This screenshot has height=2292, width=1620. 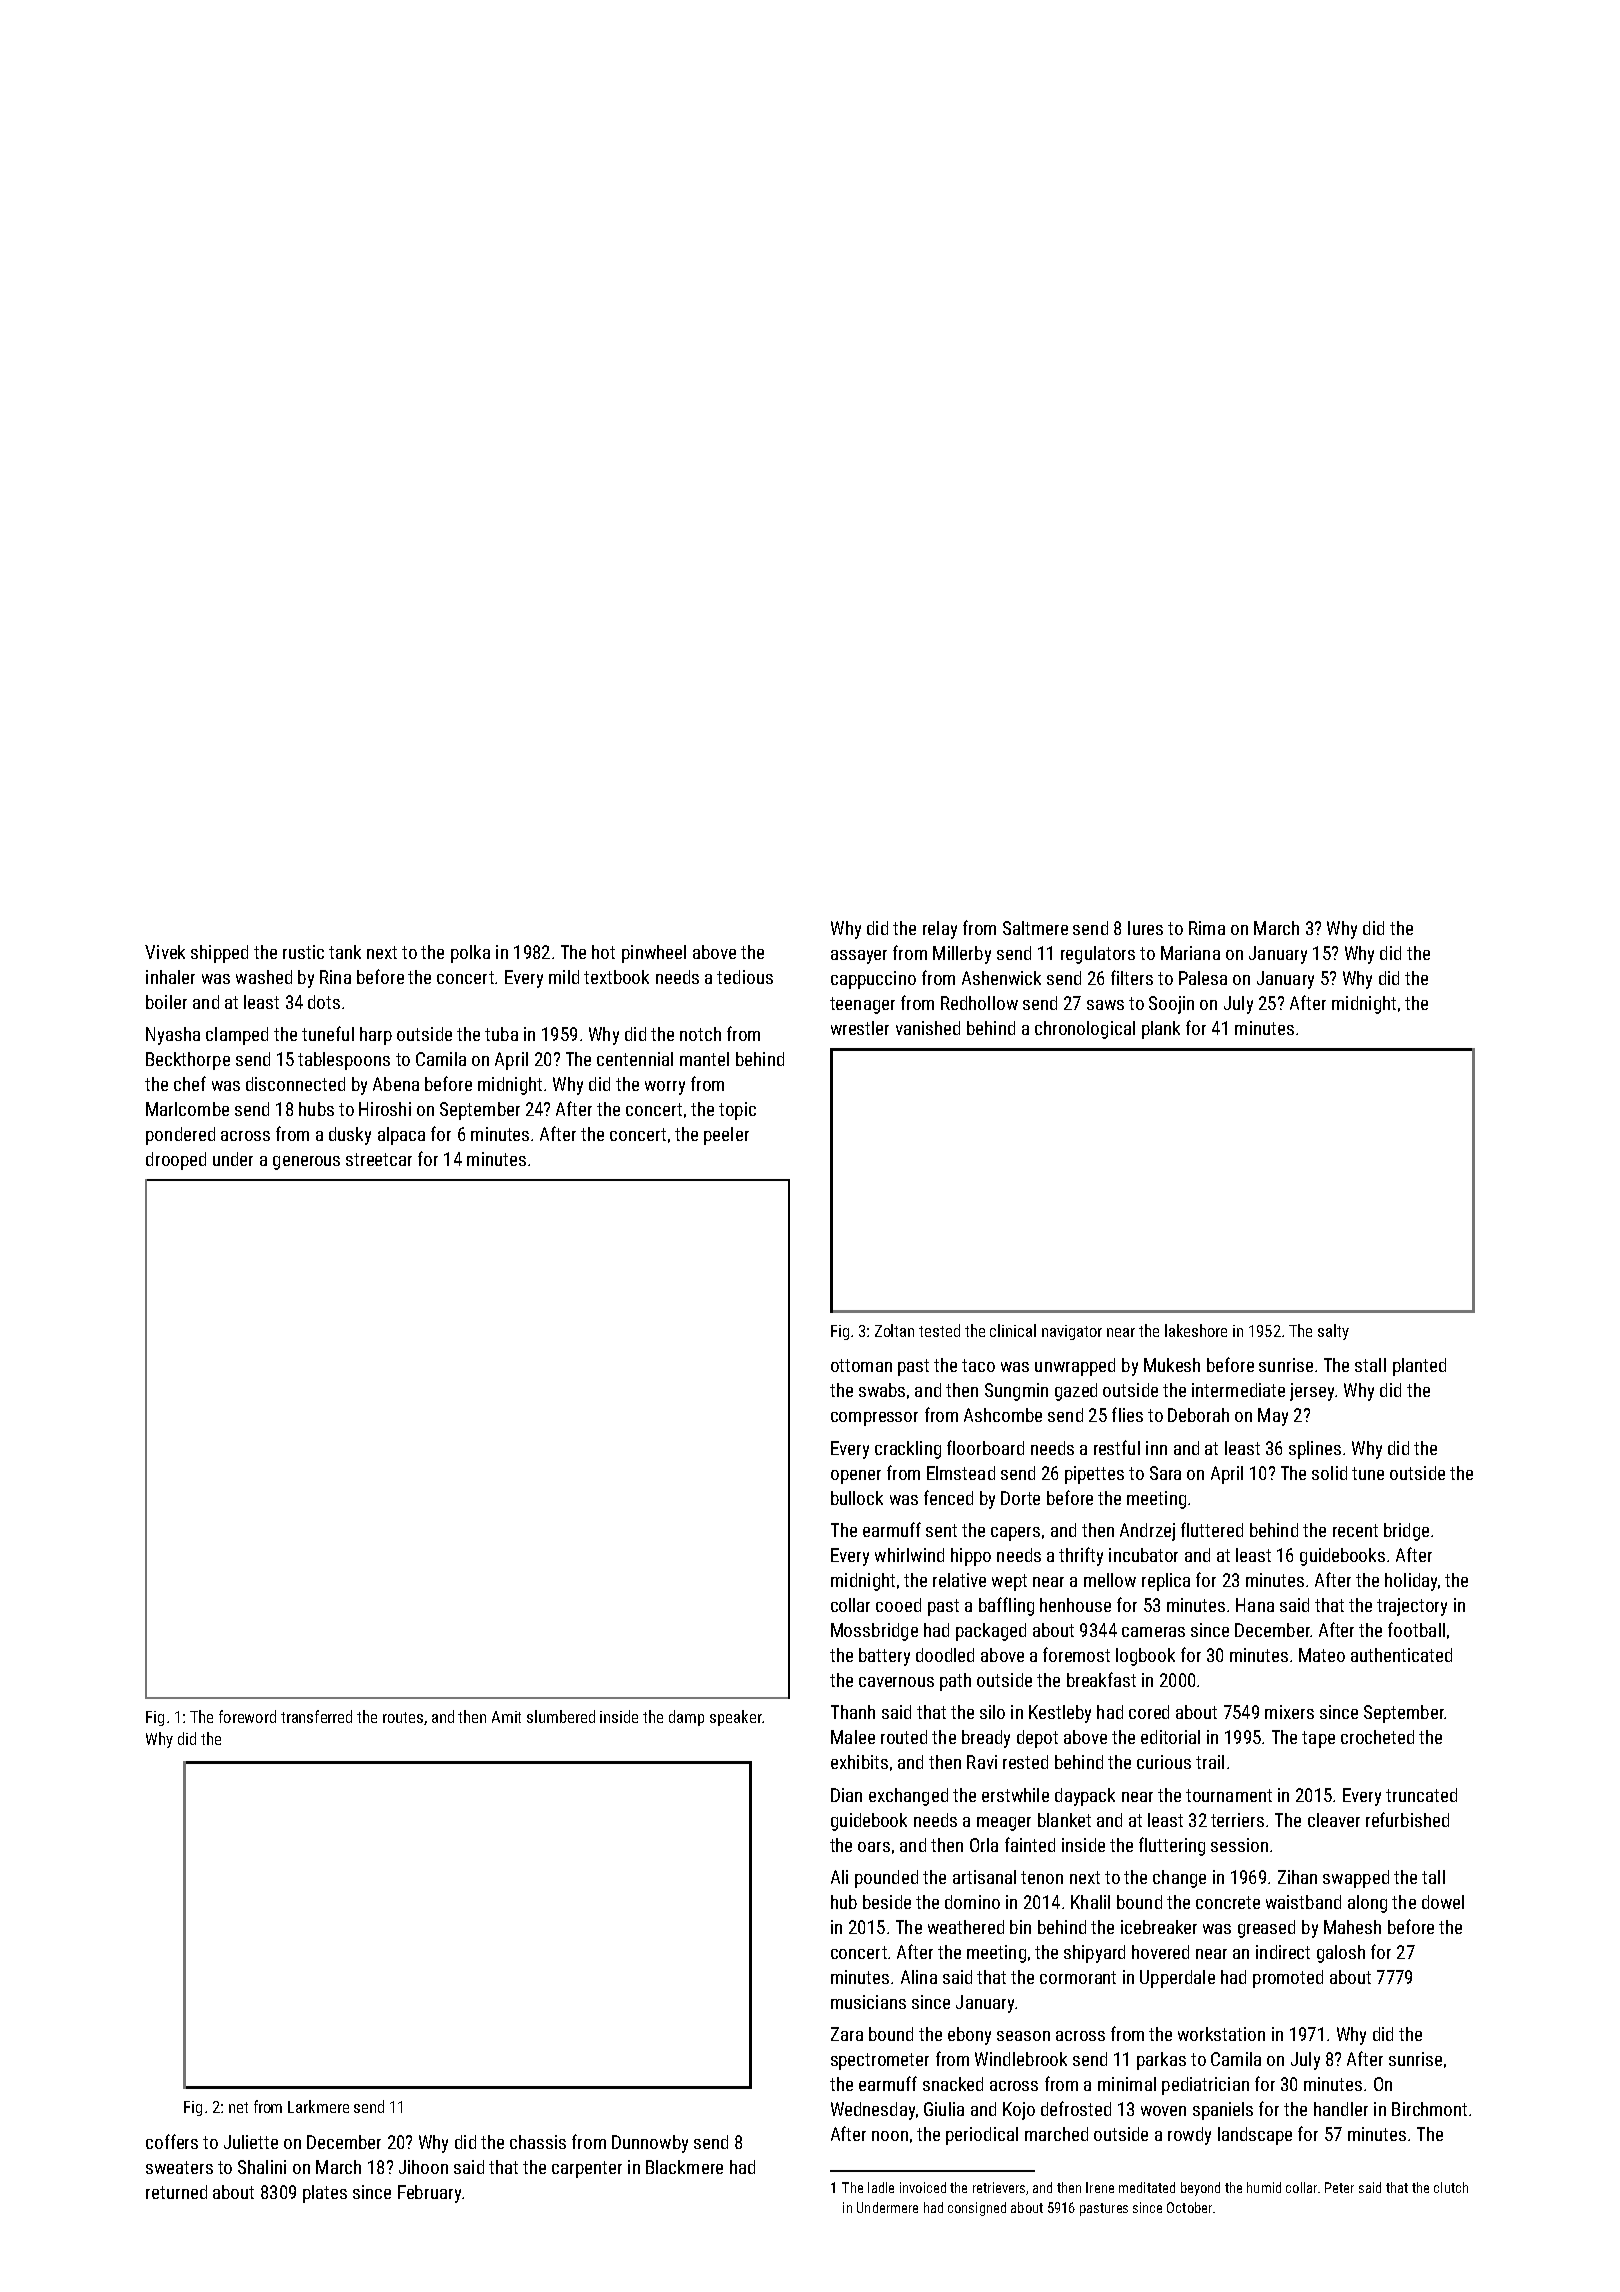 What do you see at coordinates (306, 1163) in the screenshot?
I see `generous` at bounding box center [306, 1163].
